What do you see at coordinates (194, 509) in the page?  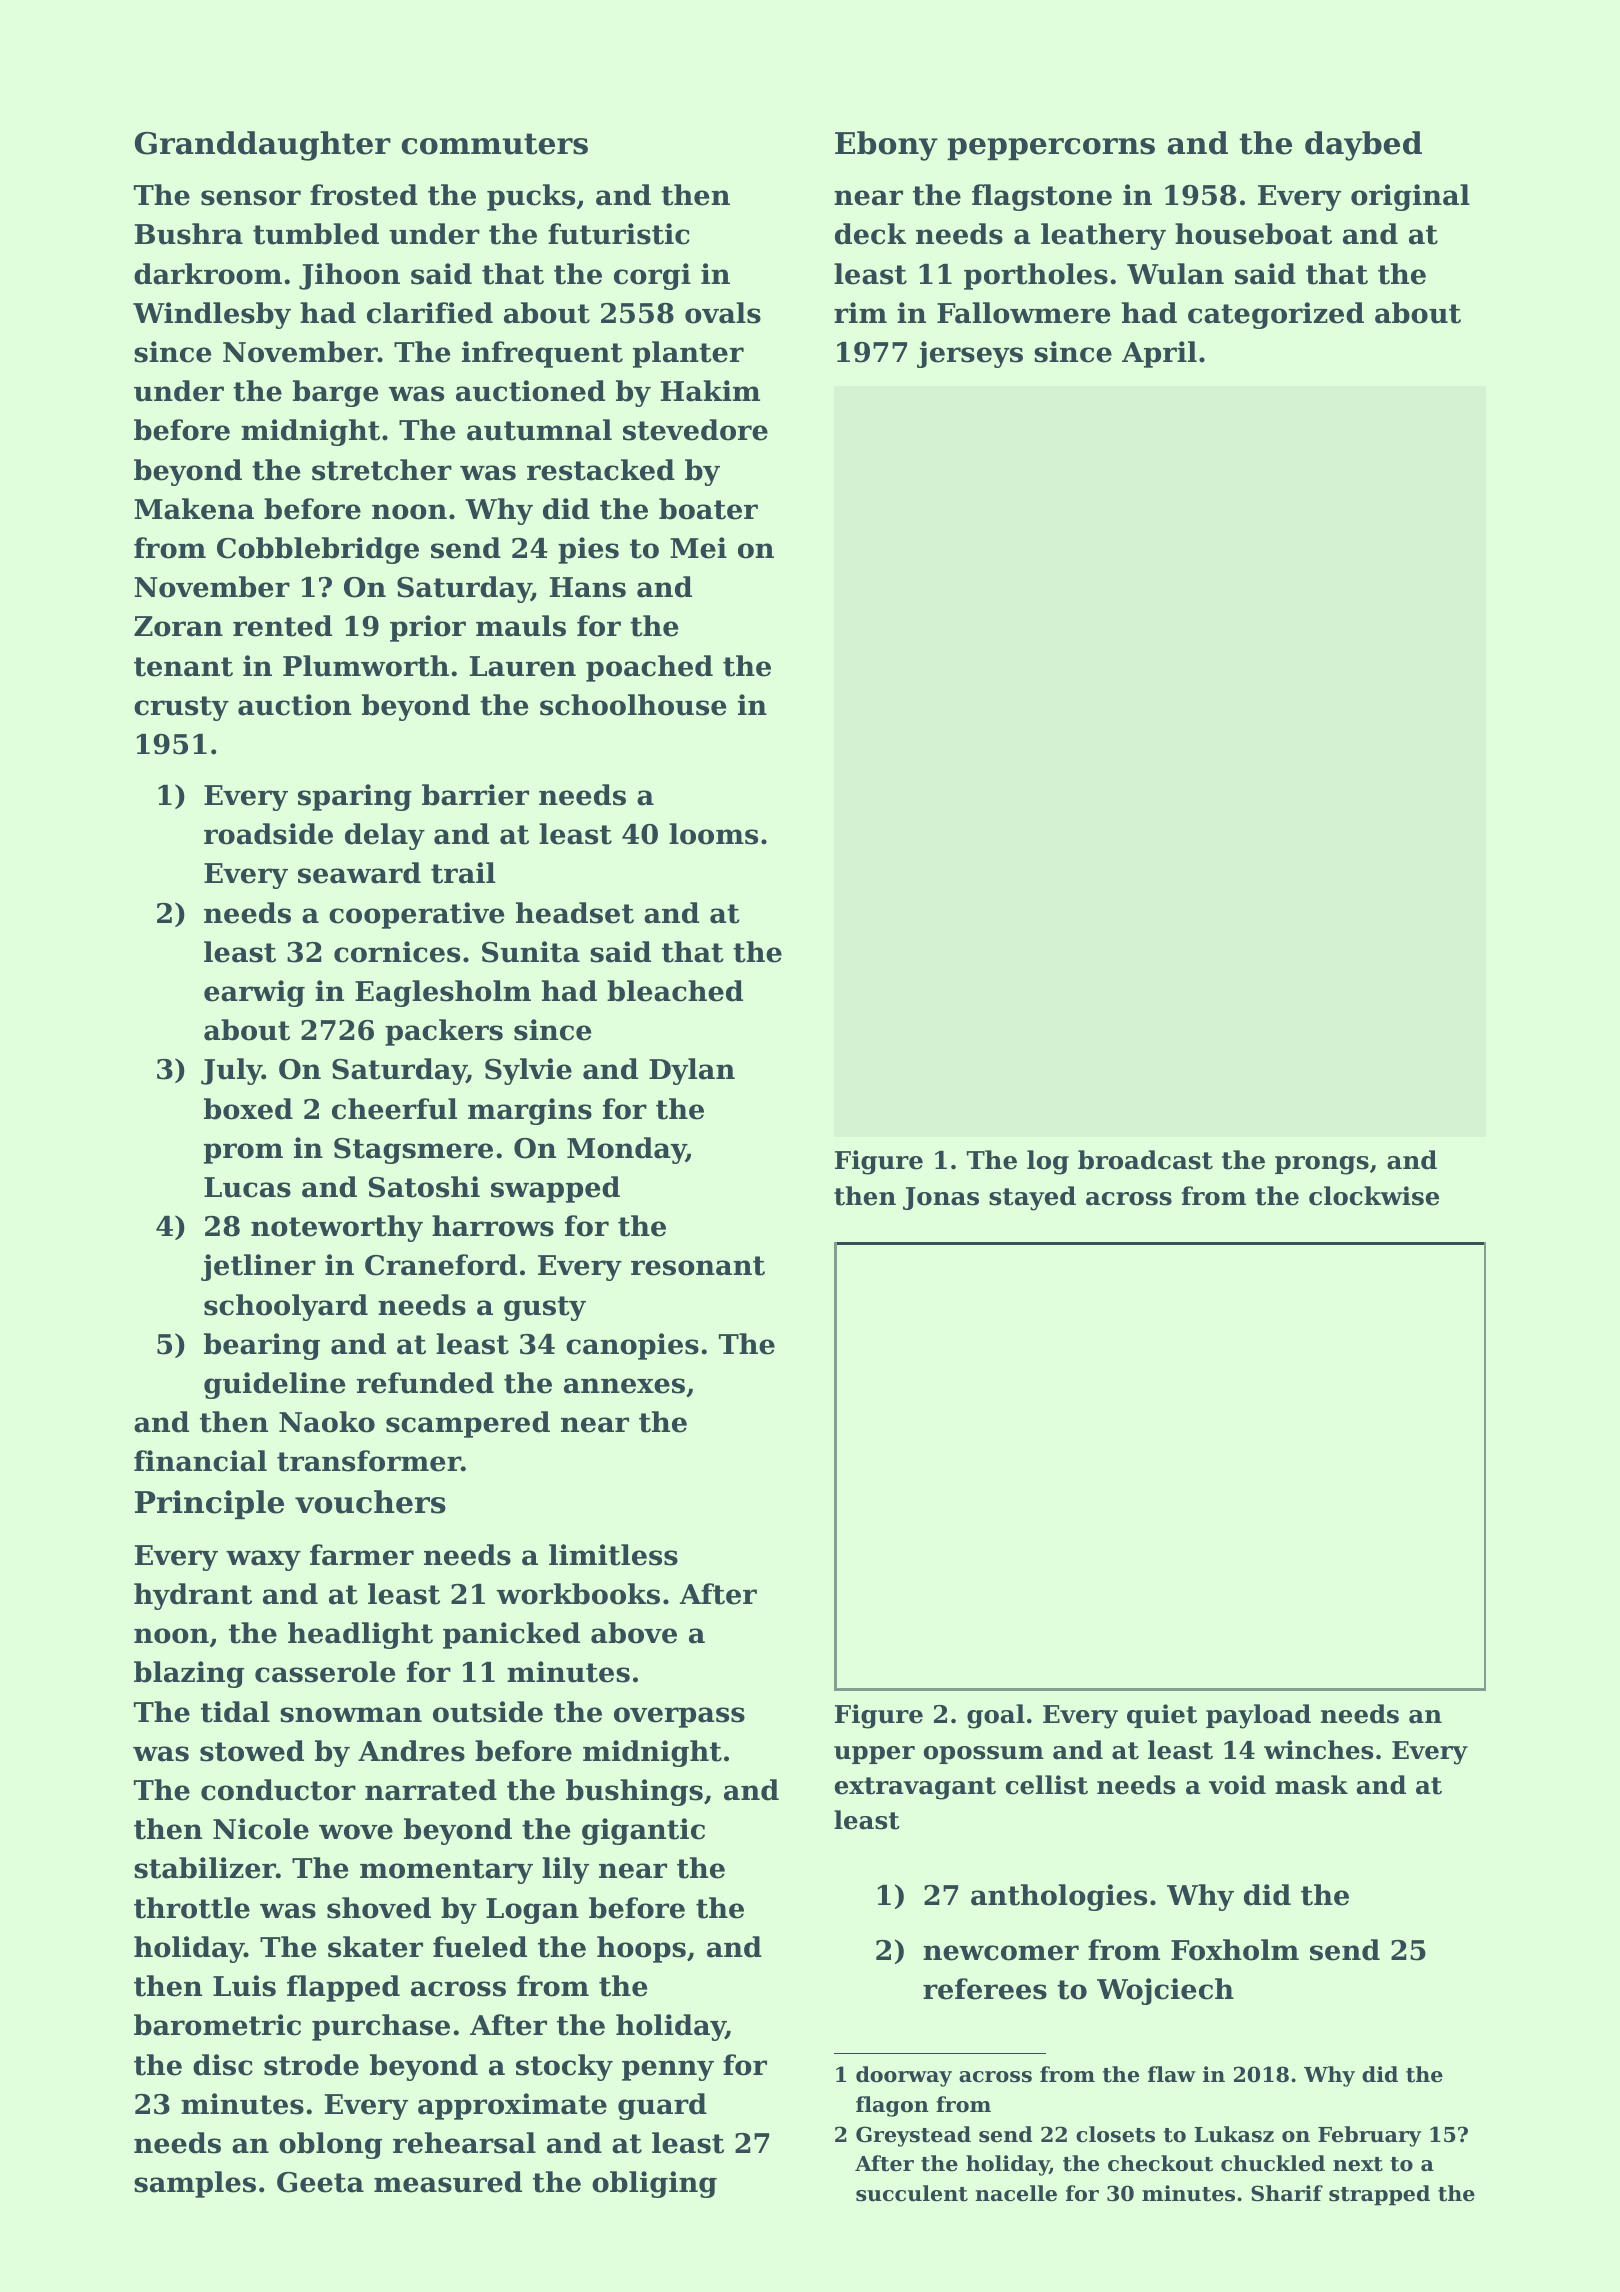 I see `Makena` at bounding box center [194, 509].
